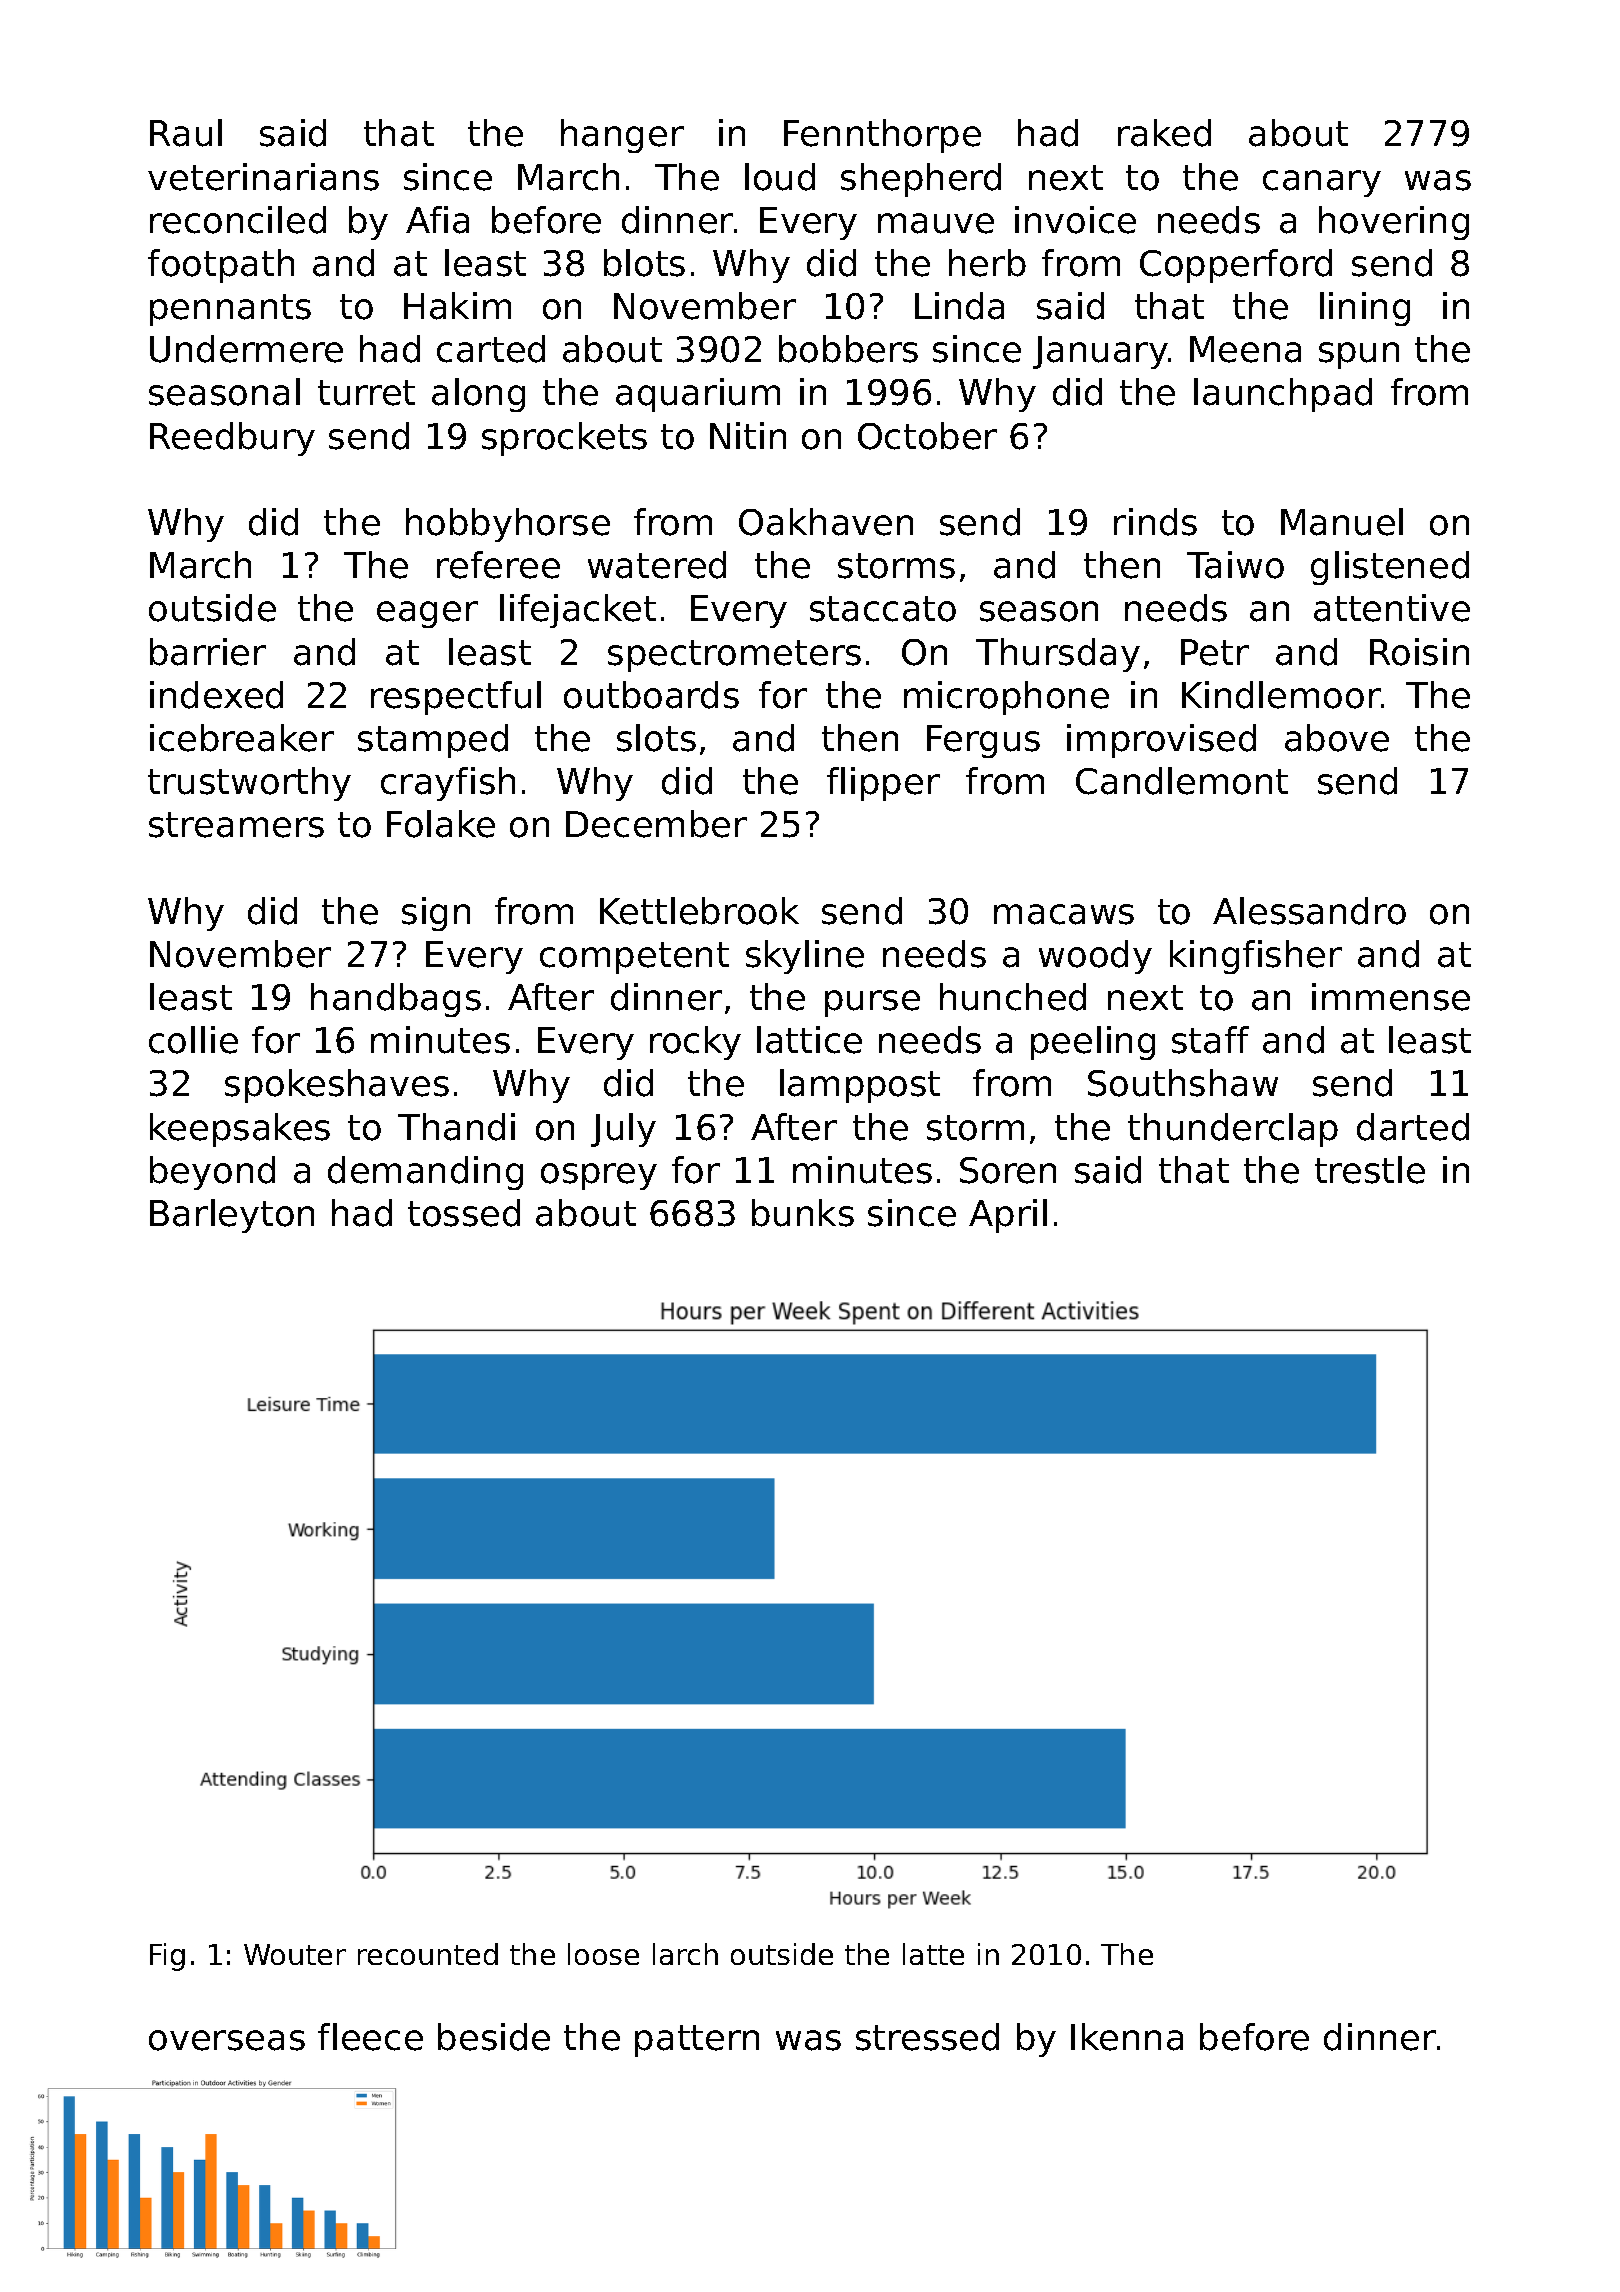 The image size is (1620, 2292). I want to click on Wouter, so click(295, 1954).
